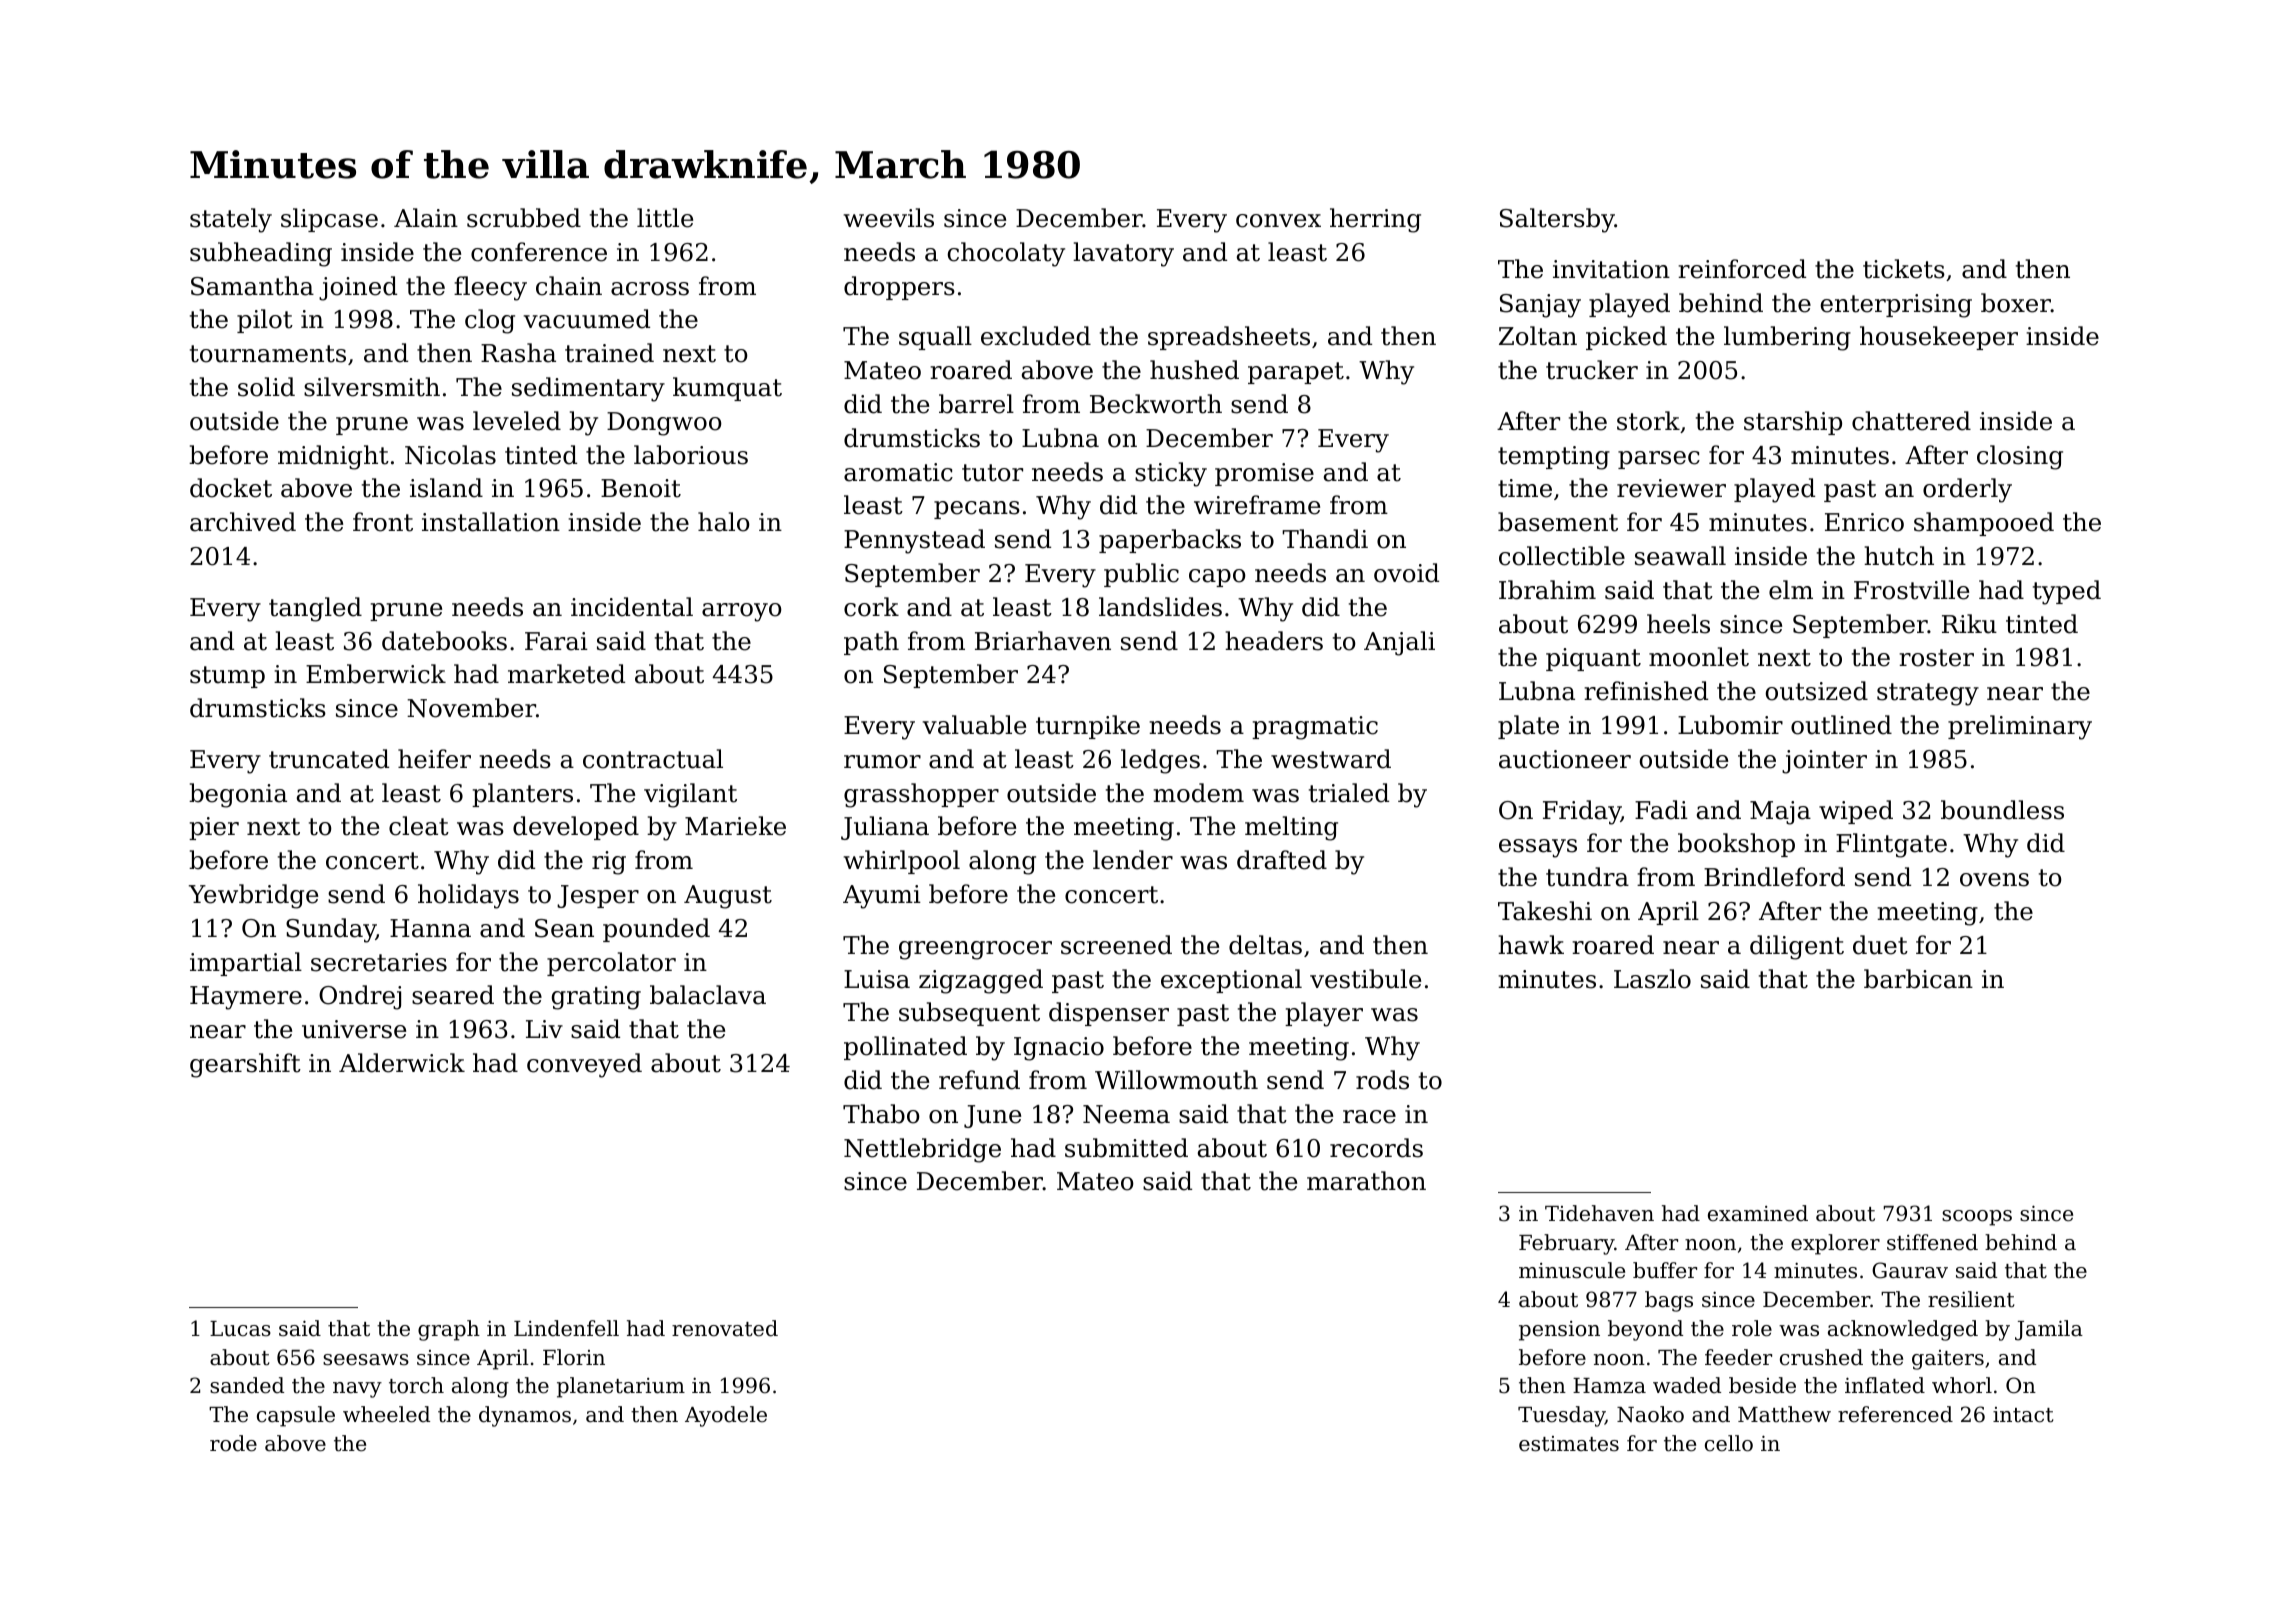  I want to click on scrubbed, so click(524, 218).
